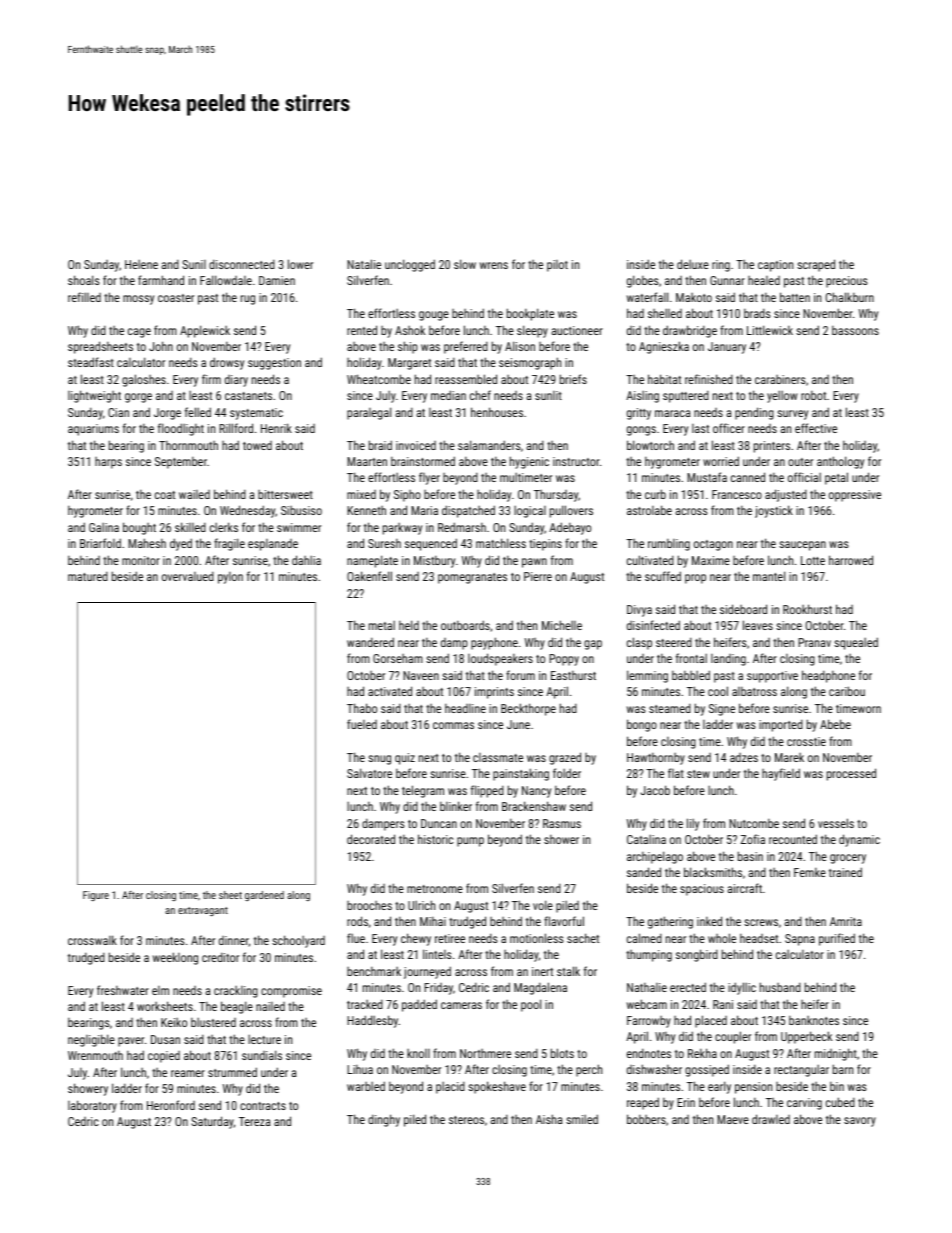  I want to click on dinghy, so click(384, 1120).
